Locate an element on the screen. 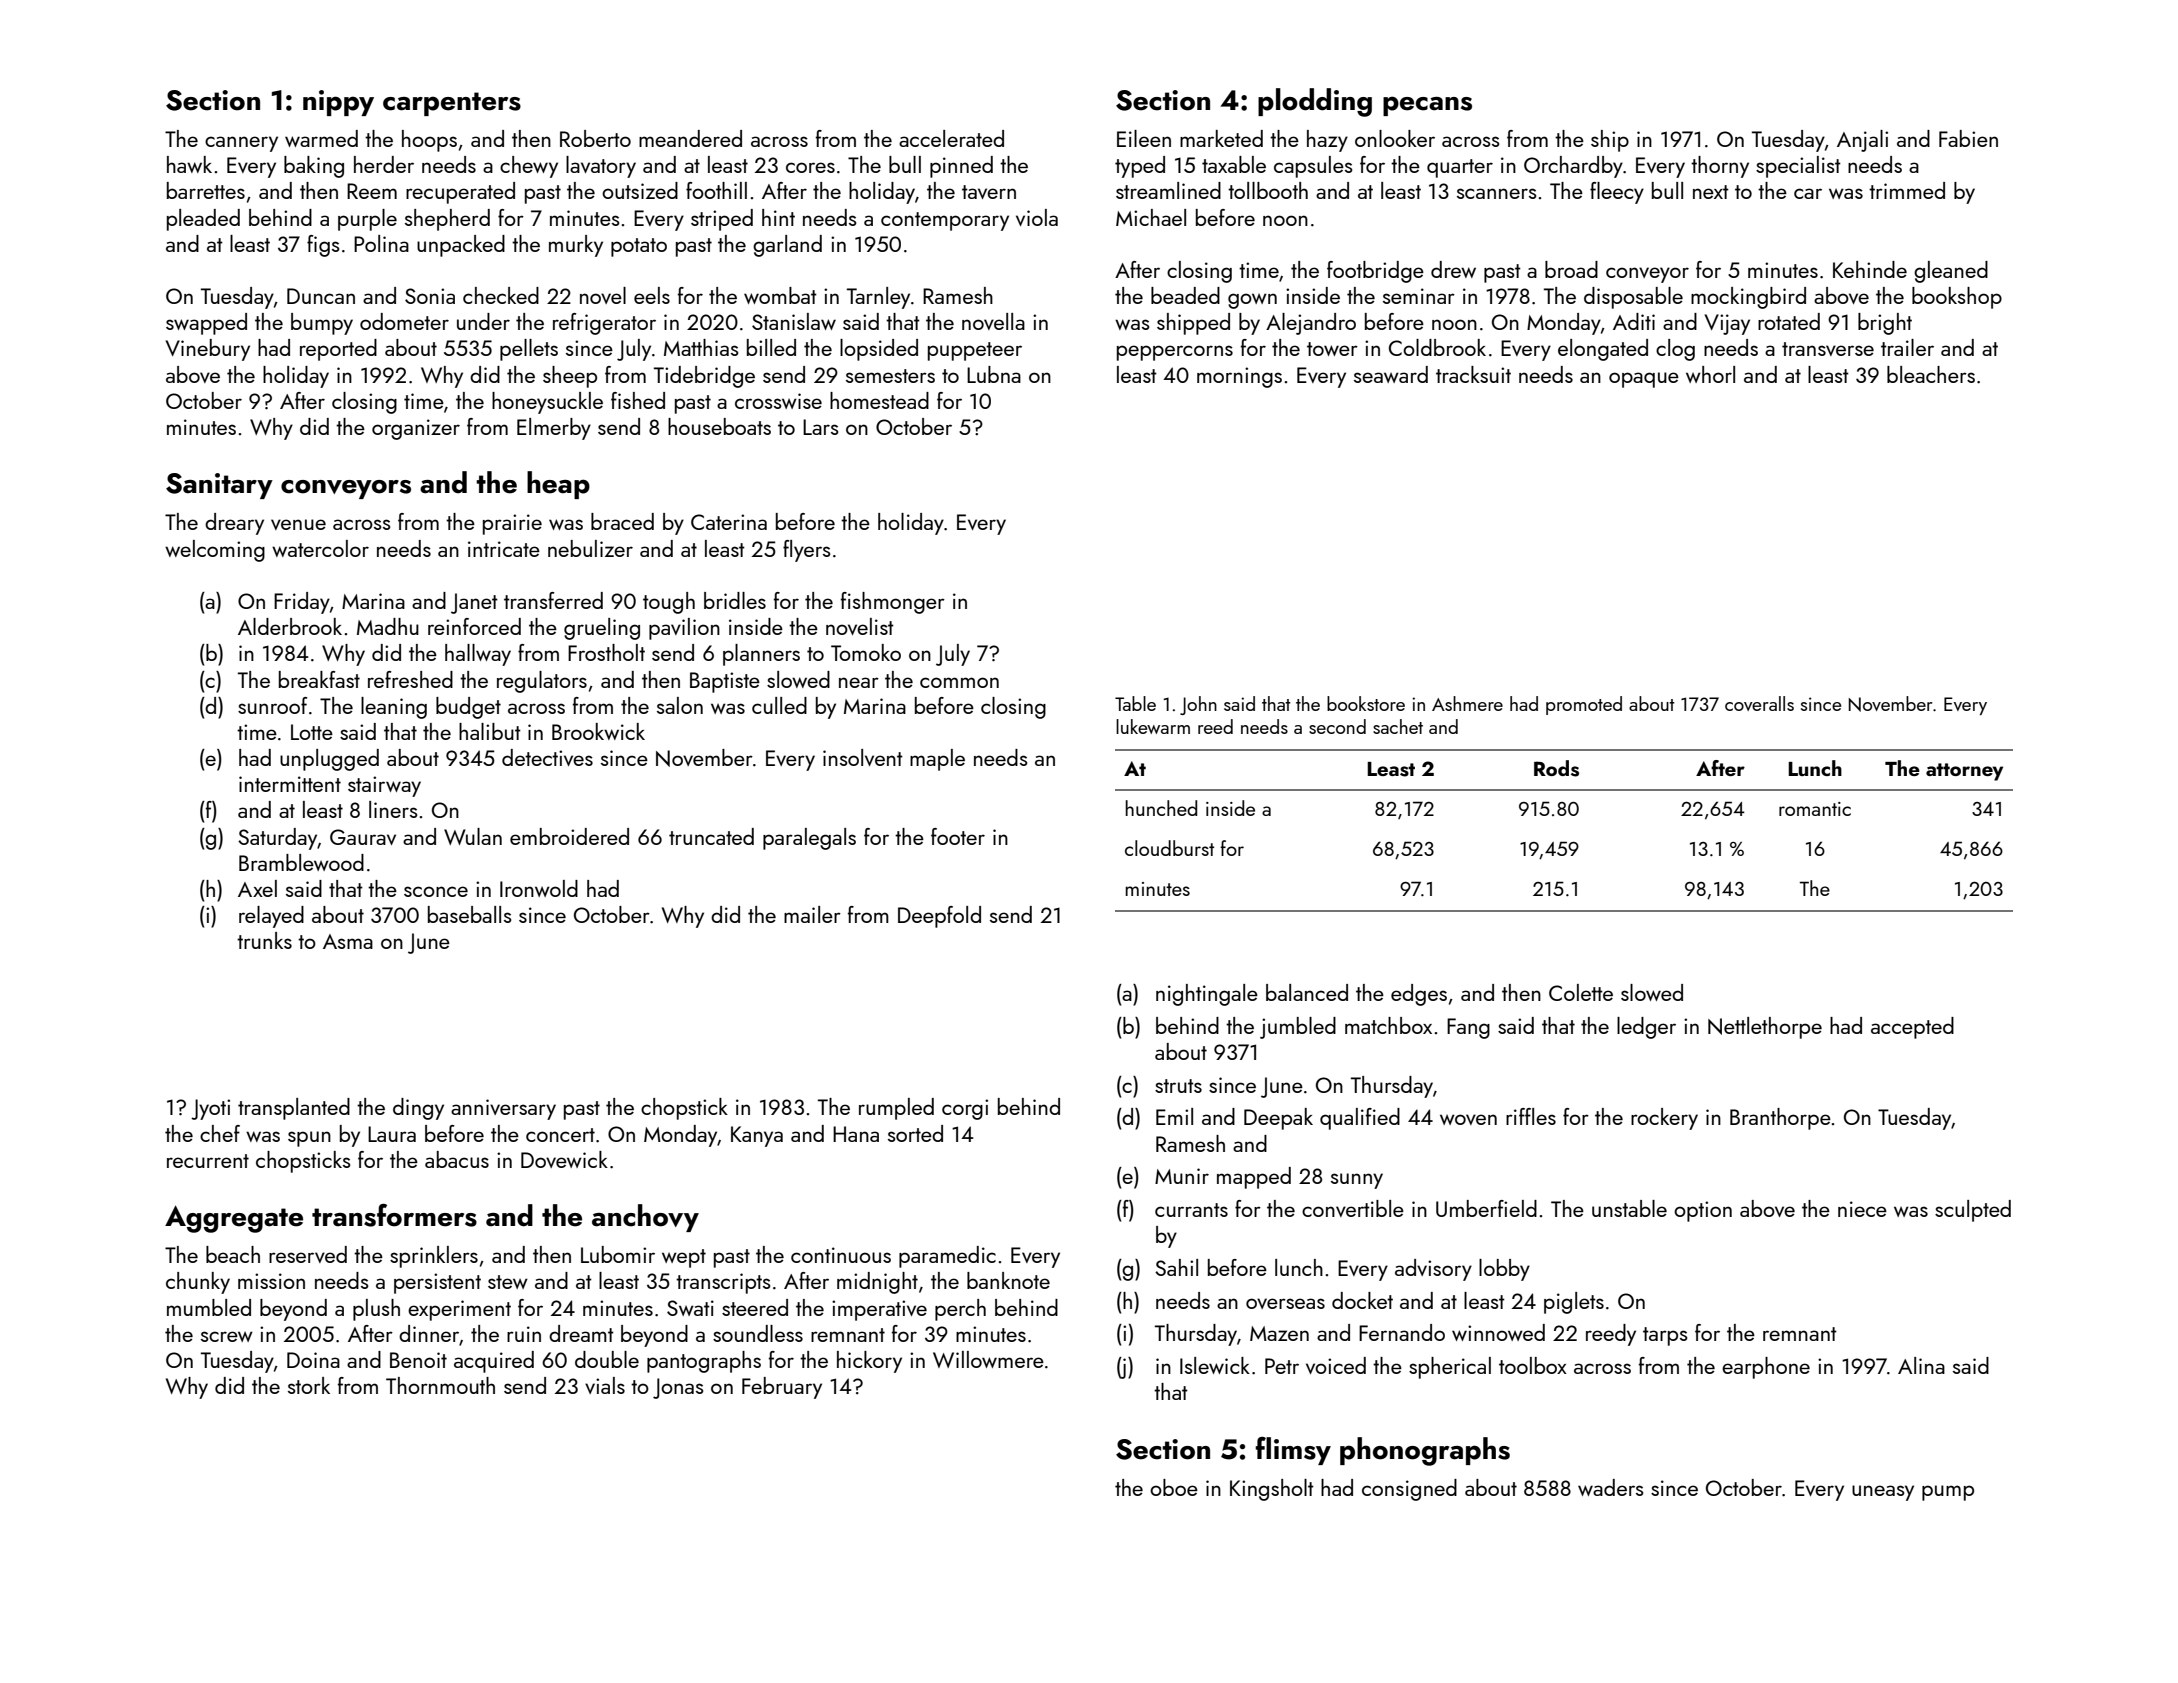 Image resolution: width=2178 pixels, height=1683 pixels. plodding is located at coordinates (1315, 102).
